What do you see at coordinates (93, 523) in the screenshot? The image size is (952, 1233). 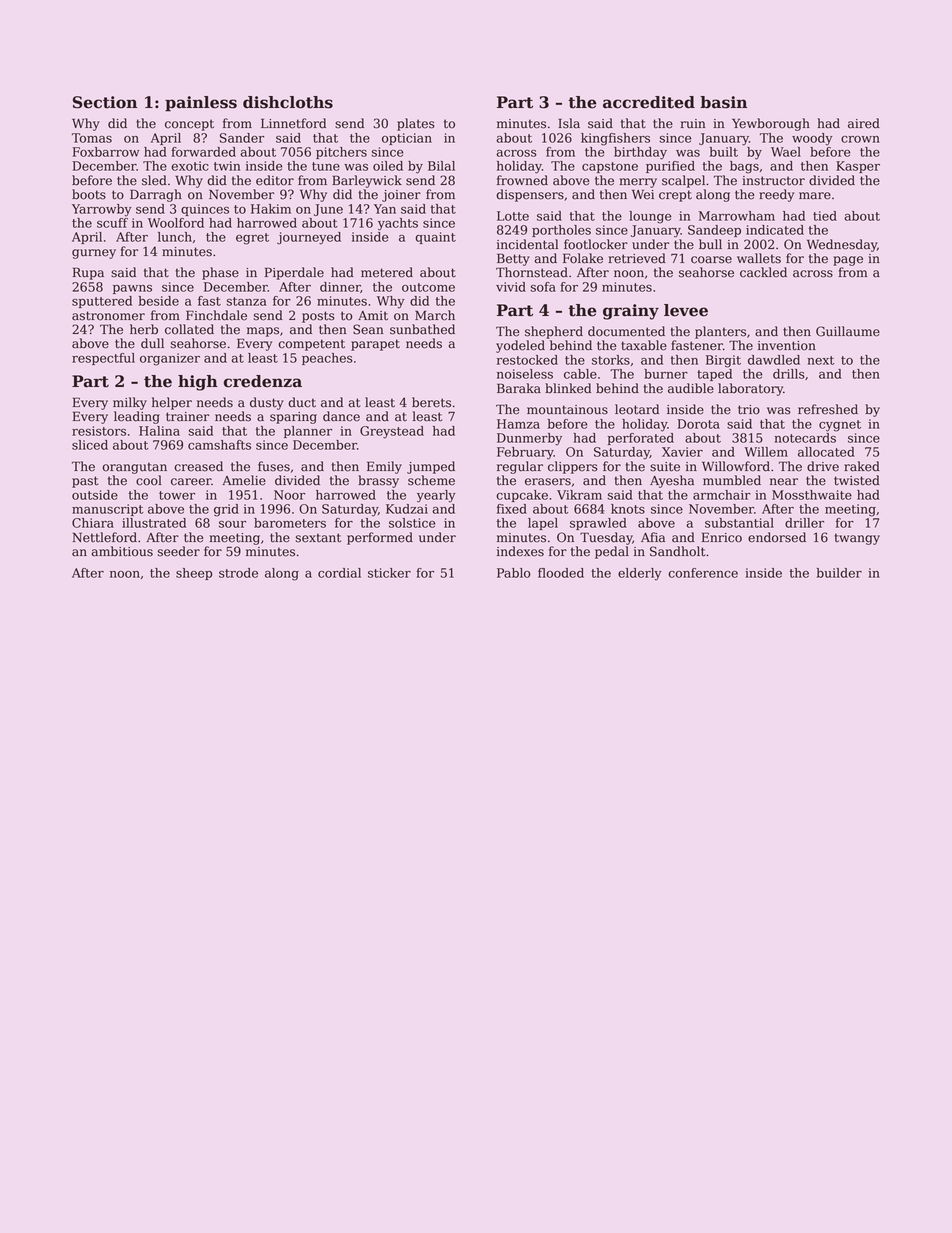 I see `Chiara` at bounding box center [93, 523].
